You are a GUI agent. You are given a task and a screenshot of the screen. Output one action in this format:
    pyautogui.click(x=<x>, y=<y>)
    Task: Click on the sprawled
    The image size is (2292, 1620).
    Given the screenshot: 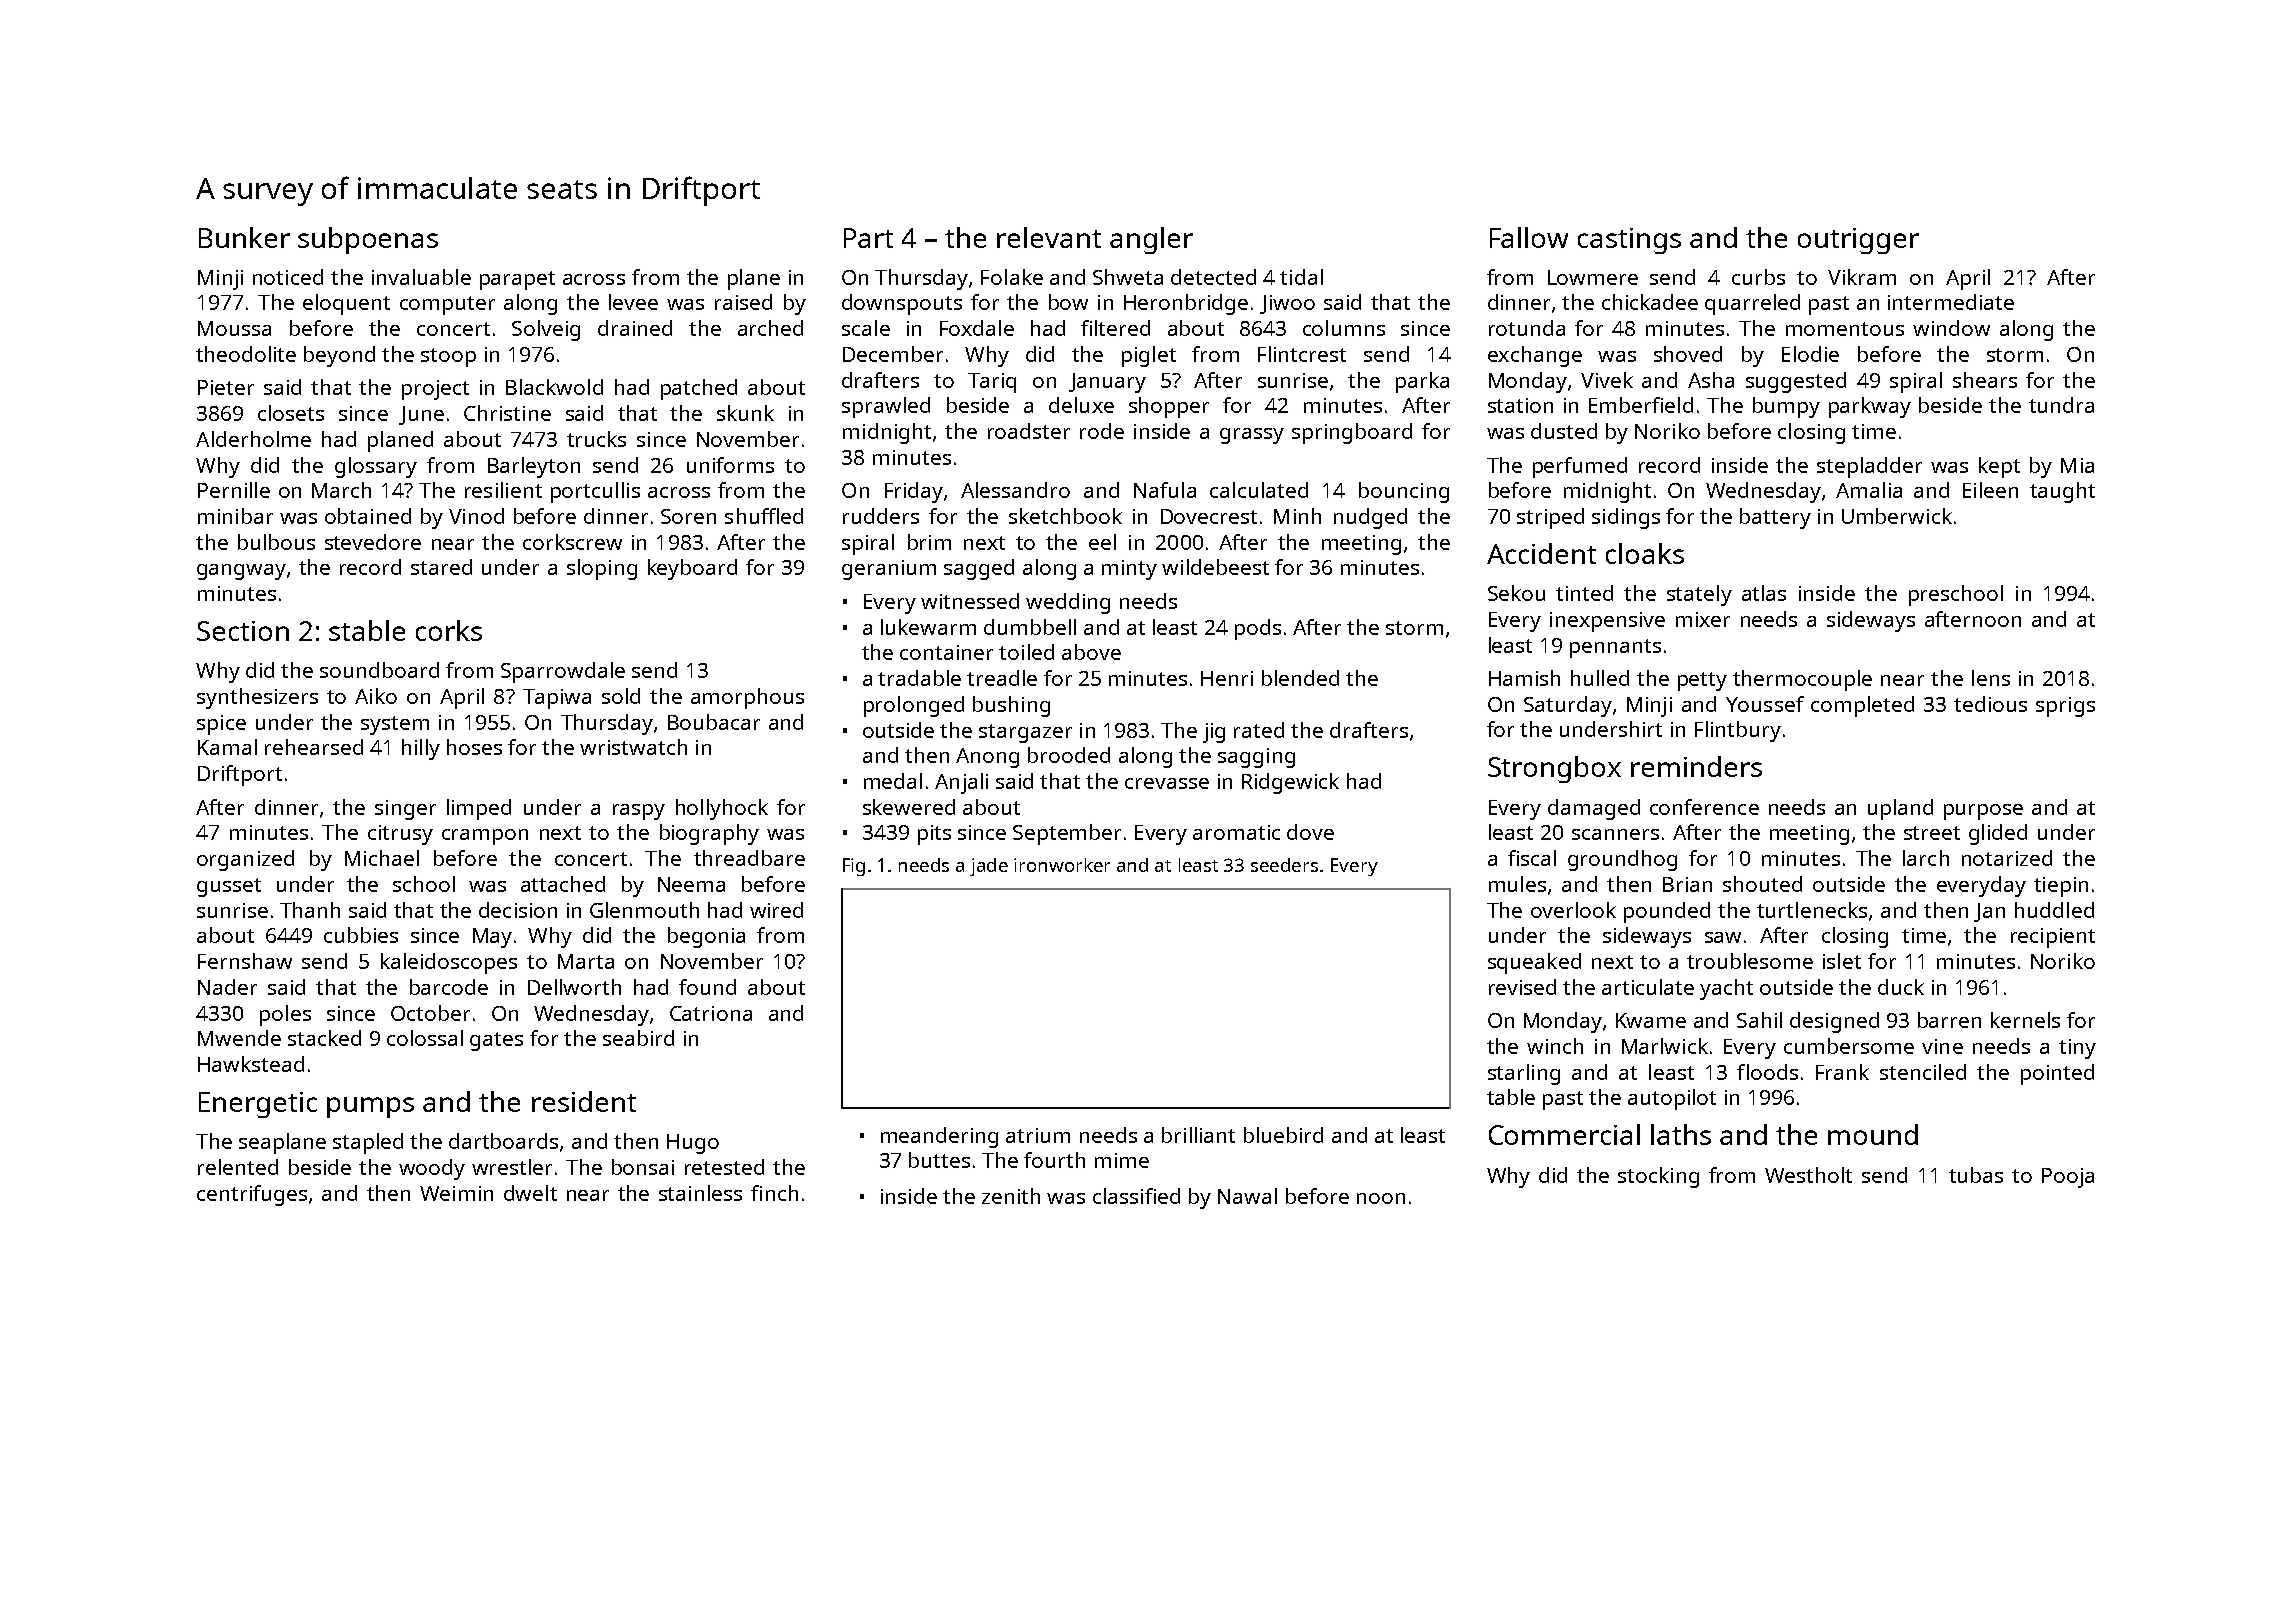 What is the action you would take?
    pyautogui.click(x=886, y=407)
